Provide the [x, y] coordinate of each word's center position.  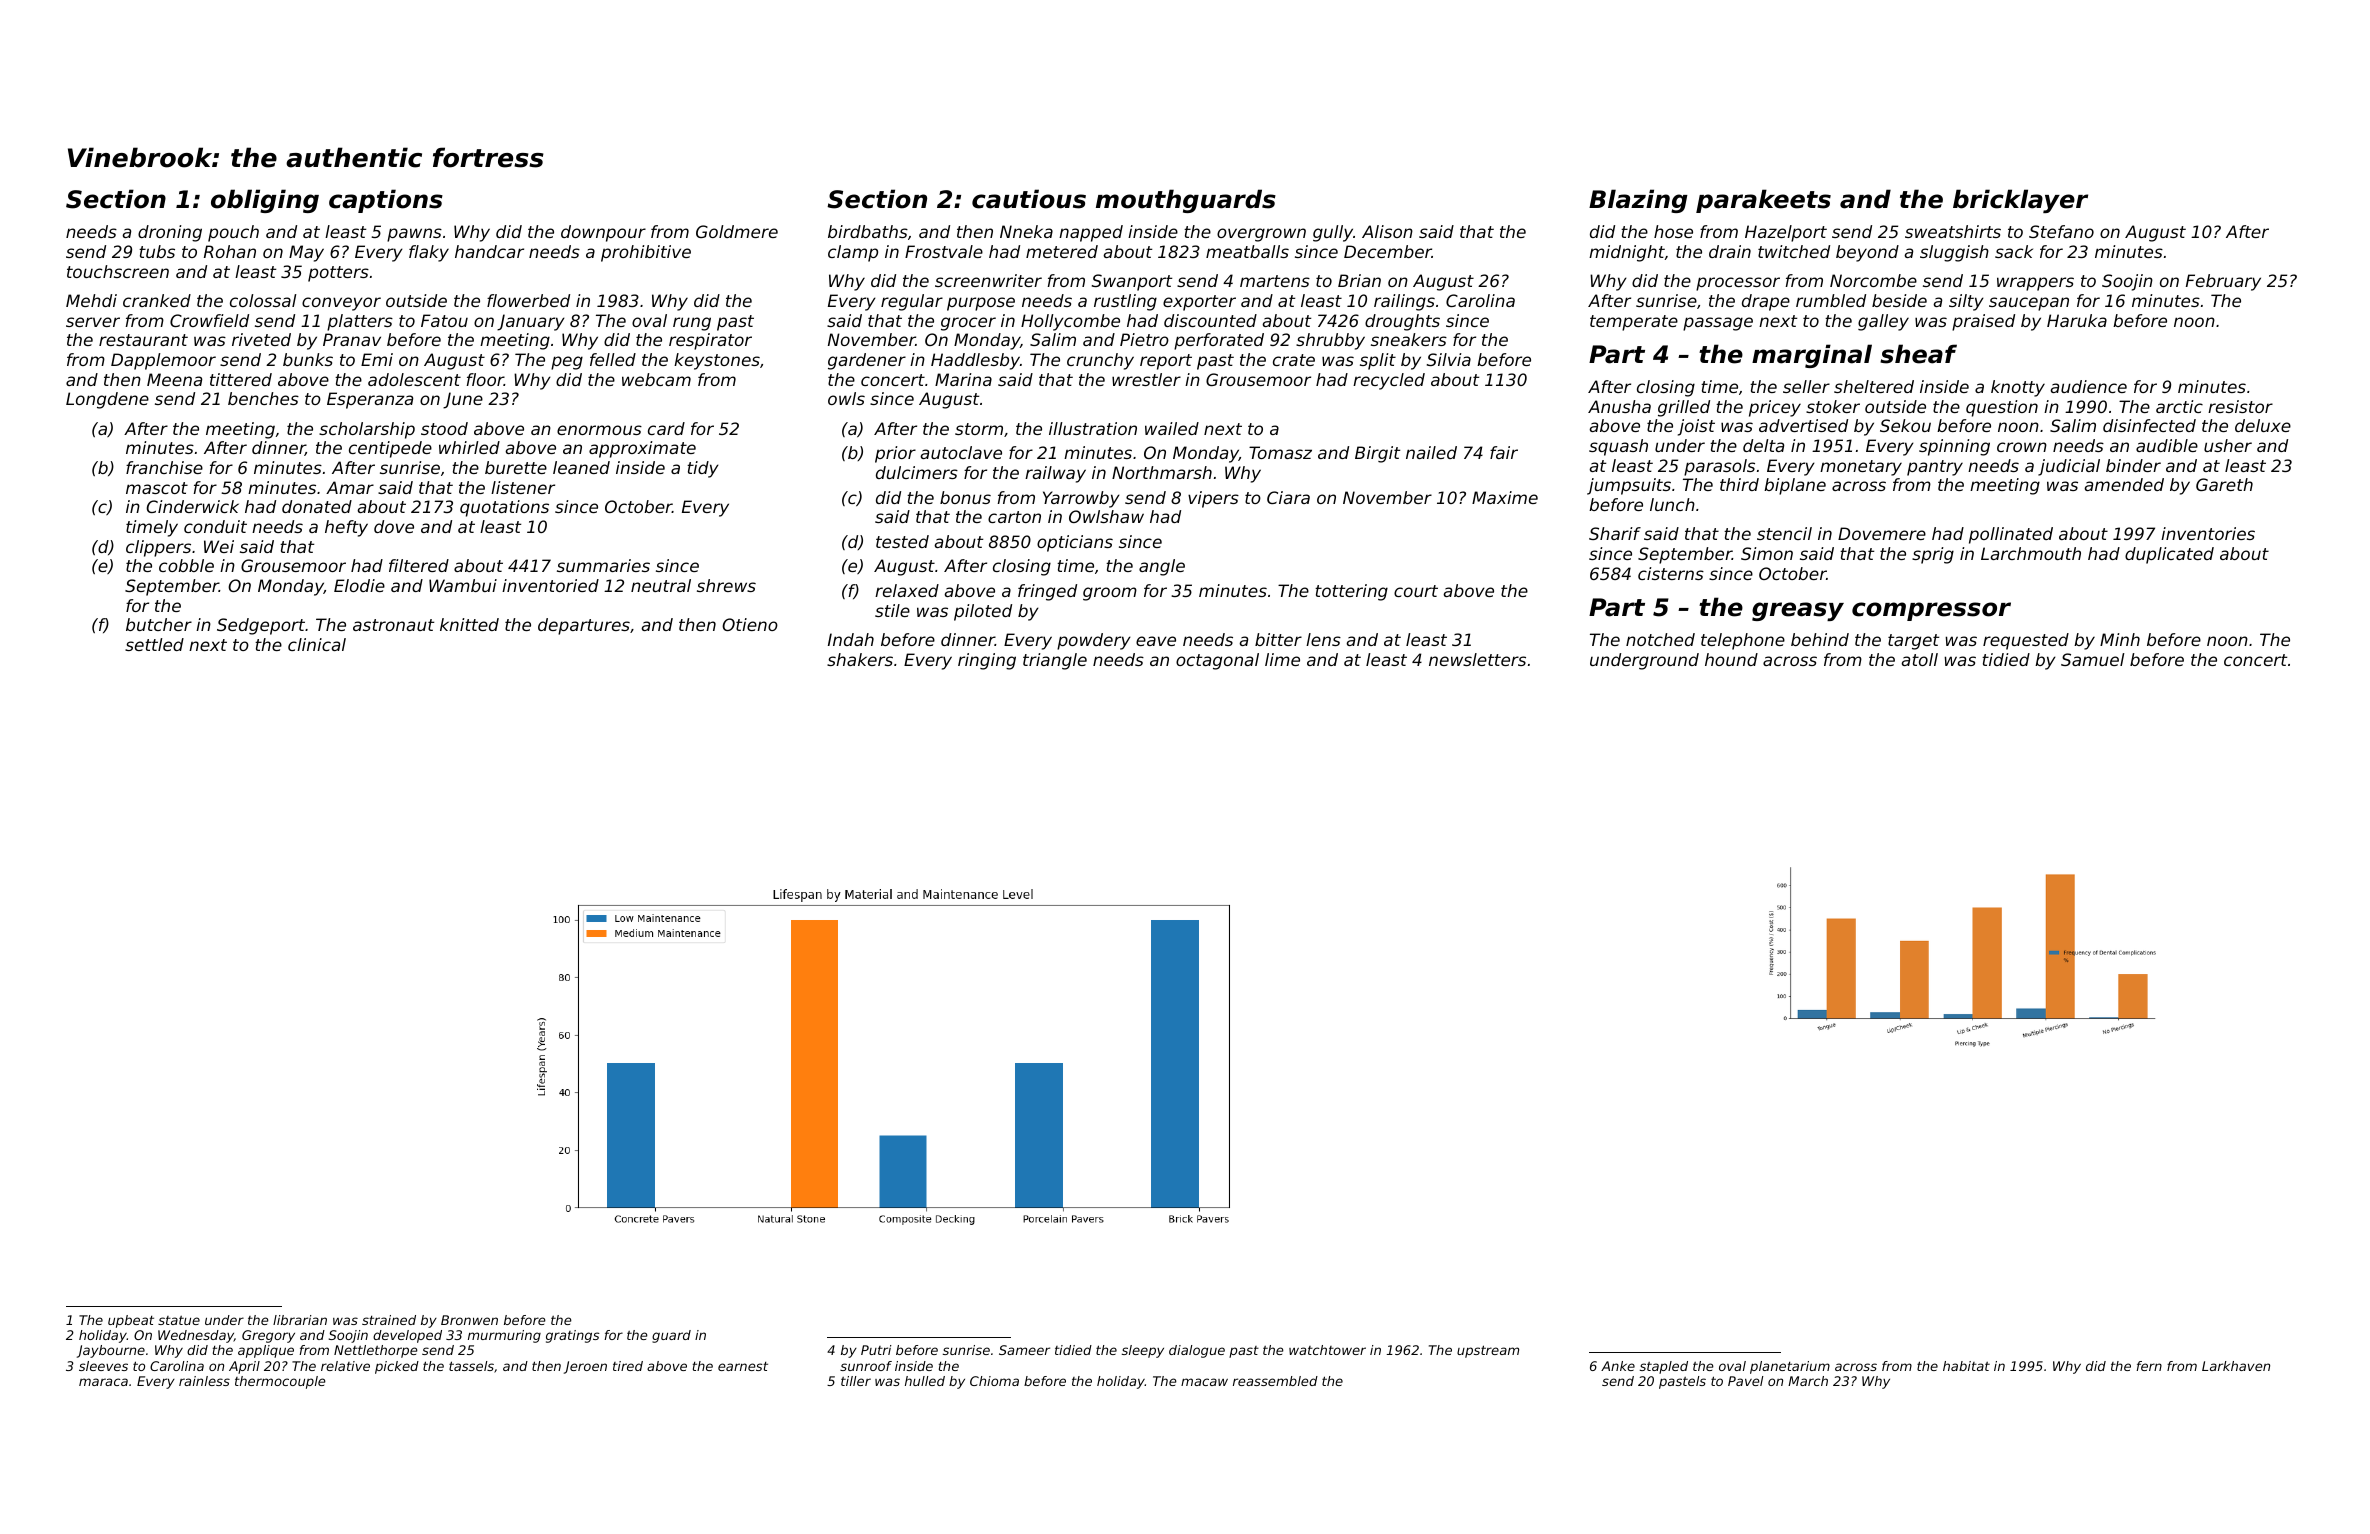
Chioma [994, 1381]
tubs [157, 251]
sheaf [1918, 354]
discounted [1210, 320]
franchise [164, 467]
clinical [317, 644]
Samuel [2093, 659]
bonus [965, 497]
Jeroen [585, 1367]
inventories [2208, 533]
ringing [987, 661]
